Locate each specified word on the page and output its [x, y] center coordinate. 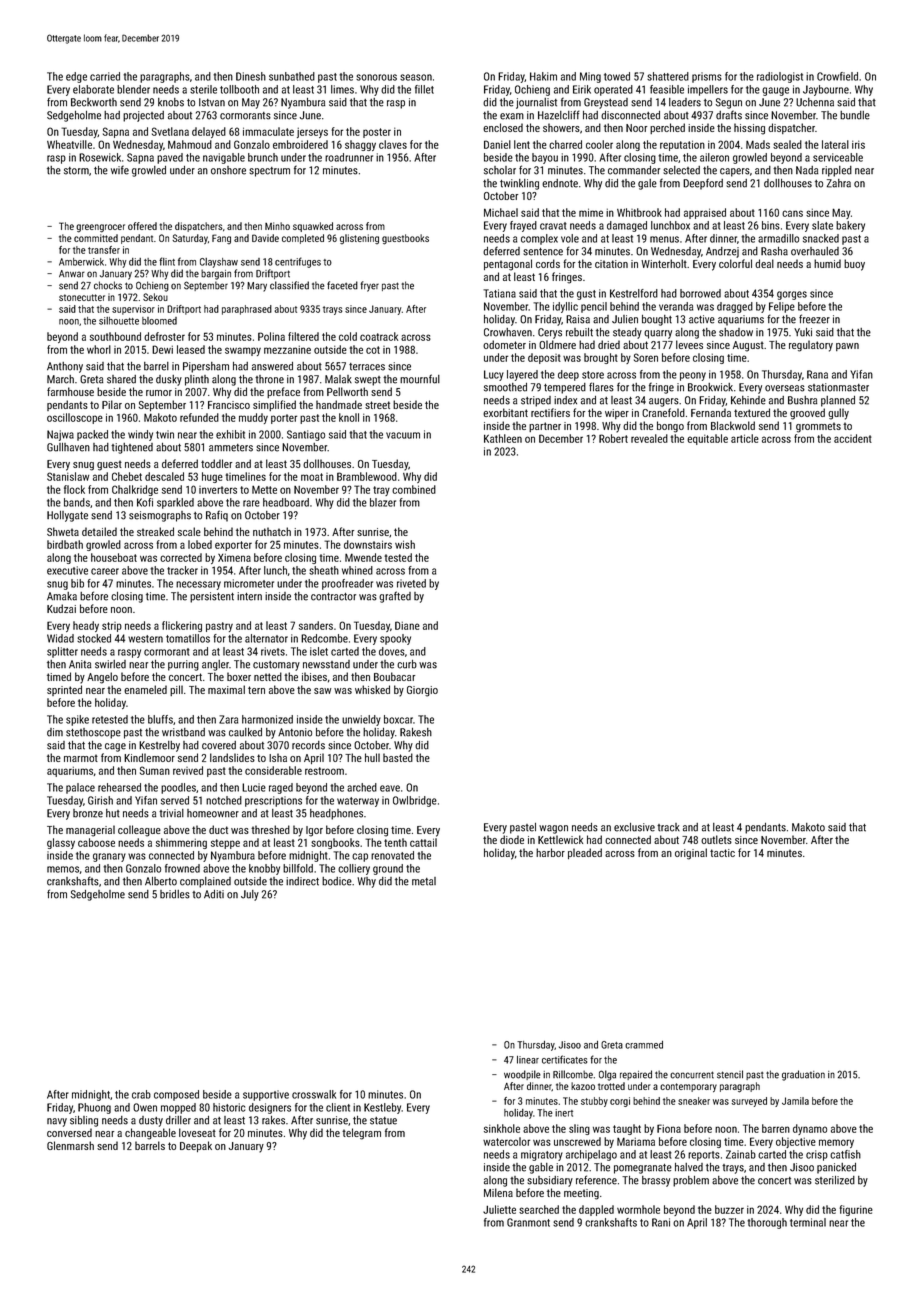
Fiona [669, 1128]
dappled [596, 1210]
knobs [171, 102]
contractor [333, 597]
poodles [178, 788]
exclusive [634, 827]
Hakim [543, 76]
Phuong [94, 1108]
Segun [729, 103]
